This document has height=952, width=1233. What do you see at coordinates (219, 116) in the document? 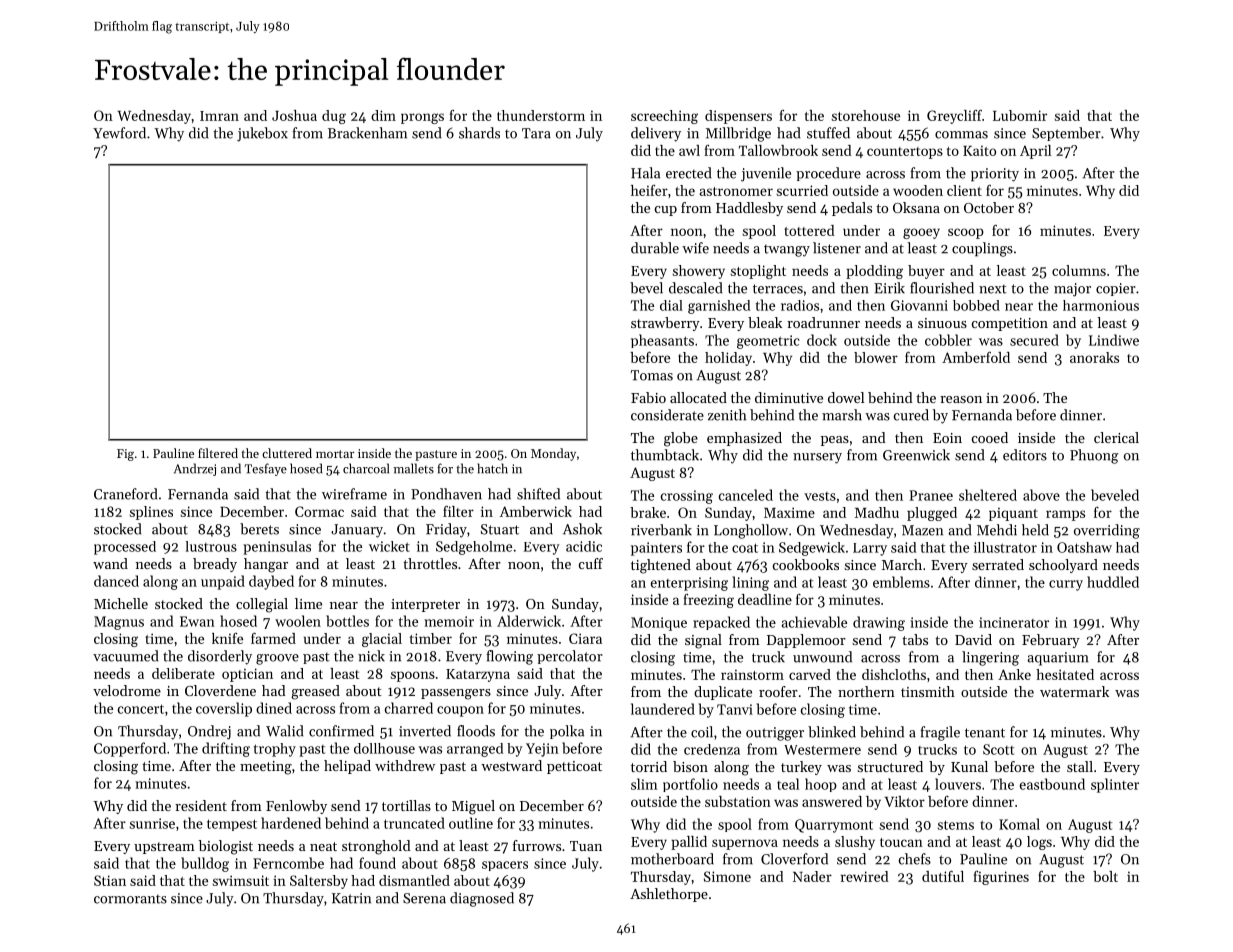
I see `Imran` at bounding box center [219, 116].
